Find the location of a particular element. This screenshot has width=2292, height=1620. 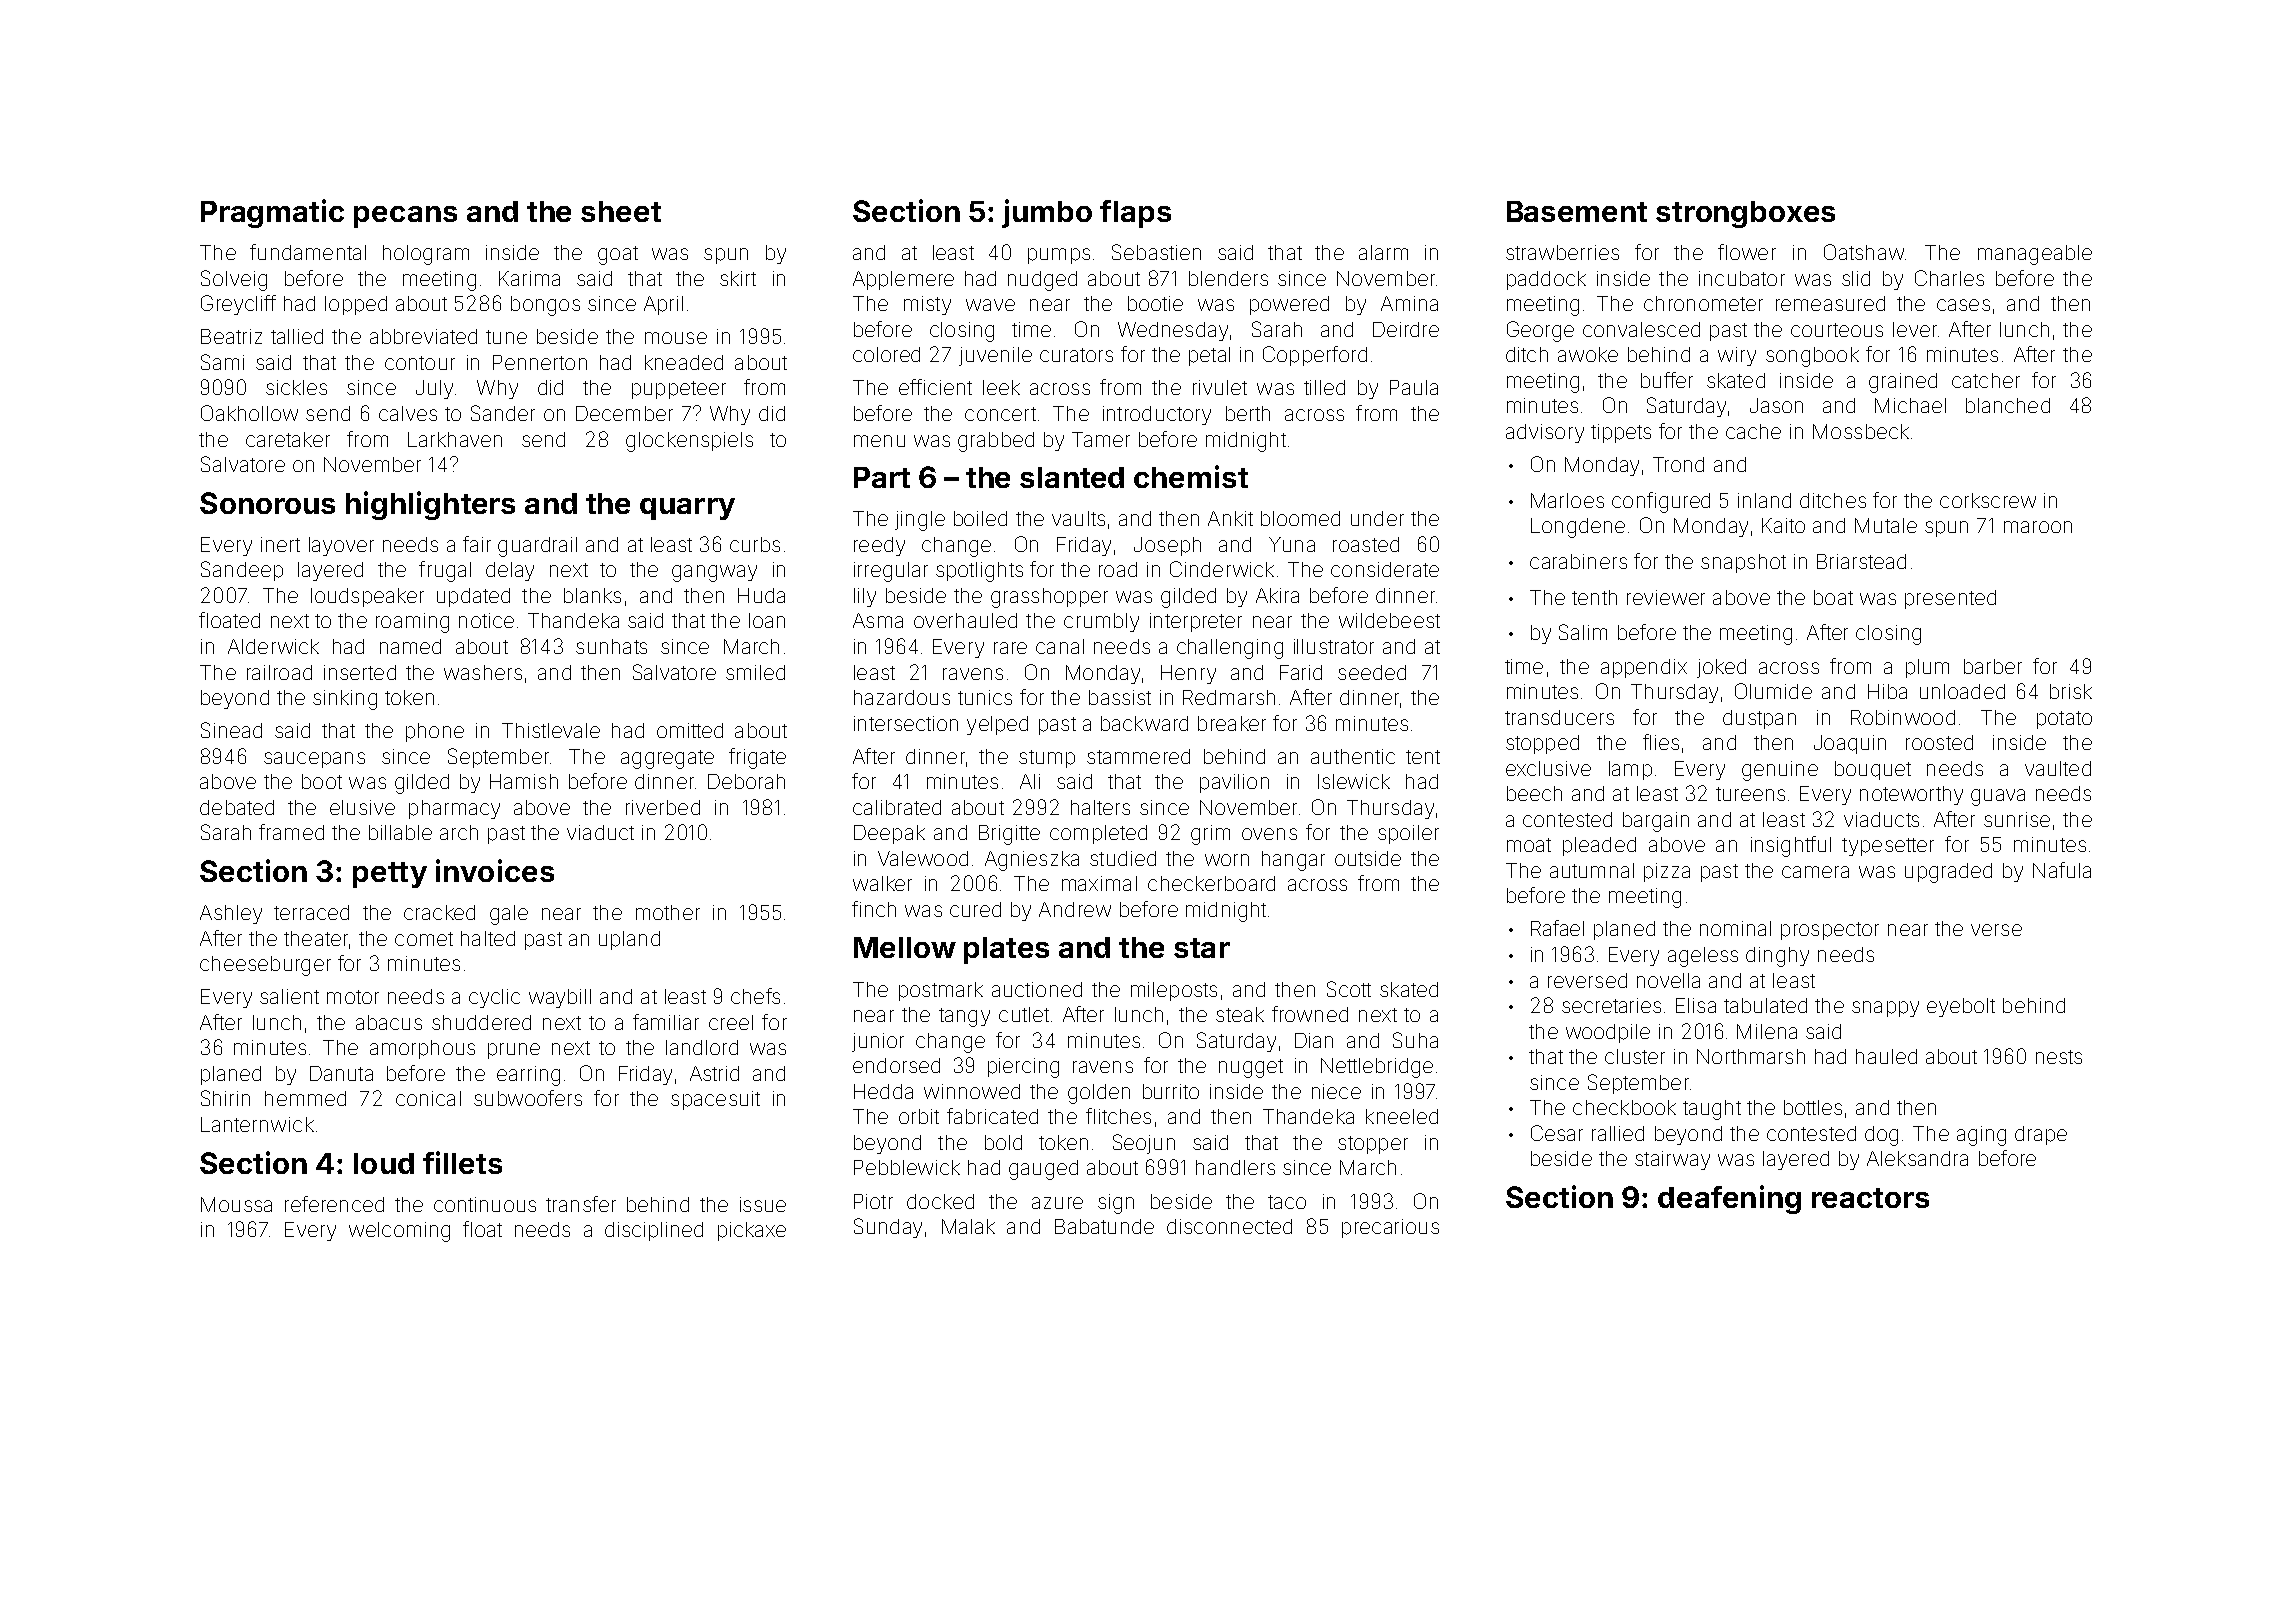

tilled is located at coordinates (1324, 387).
